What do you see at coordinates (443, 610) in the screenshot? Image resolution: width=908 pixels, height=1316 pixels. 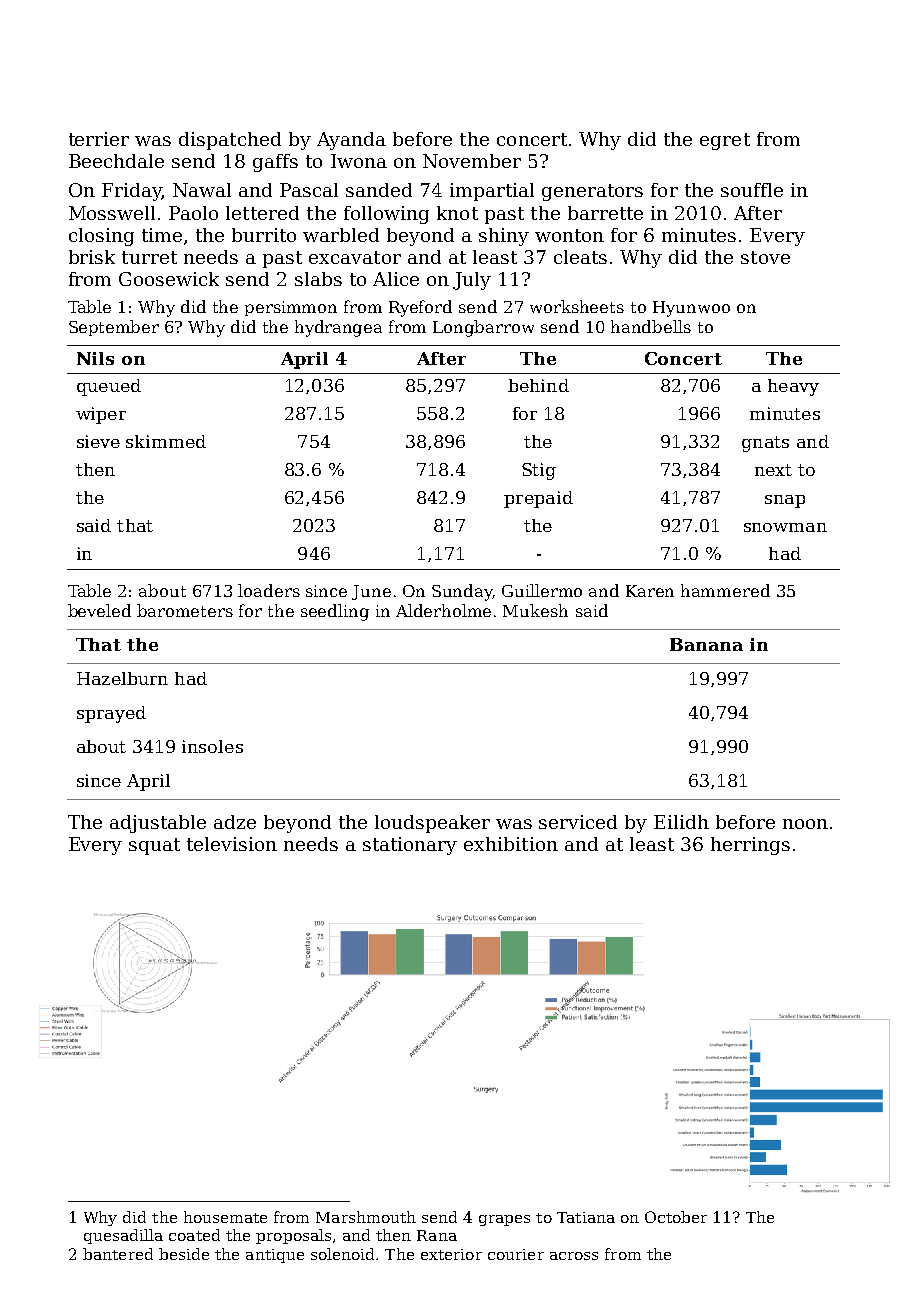 I see `Alderholme` at bounding box center [443, 610].
